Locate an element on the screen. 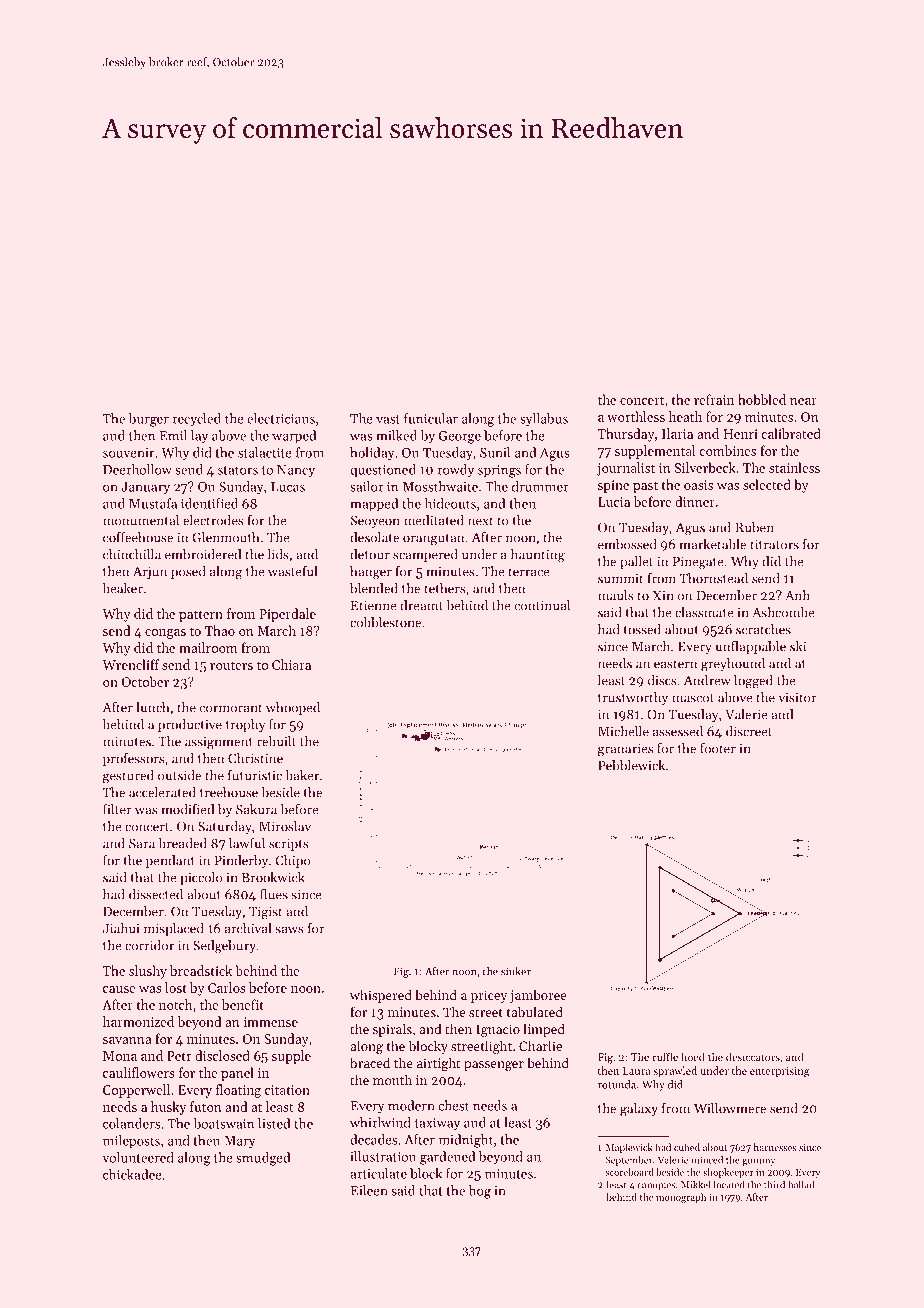 The width and height of the screenshot is (924, 1308). footer is located at coordinates (718, 748).
